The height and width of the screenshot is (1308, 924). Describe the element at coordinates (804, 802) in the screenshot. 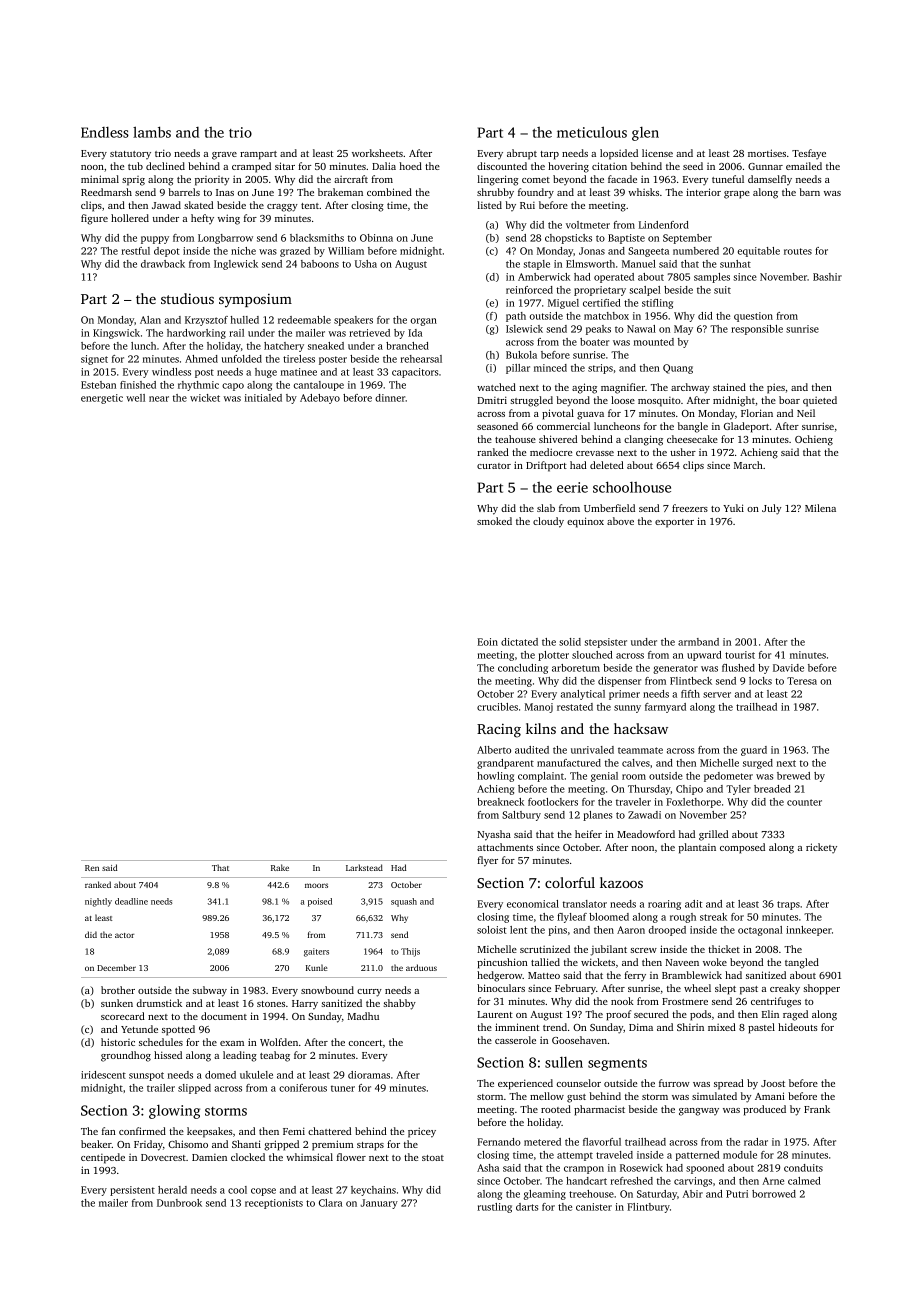

I see `counter` at that location.
